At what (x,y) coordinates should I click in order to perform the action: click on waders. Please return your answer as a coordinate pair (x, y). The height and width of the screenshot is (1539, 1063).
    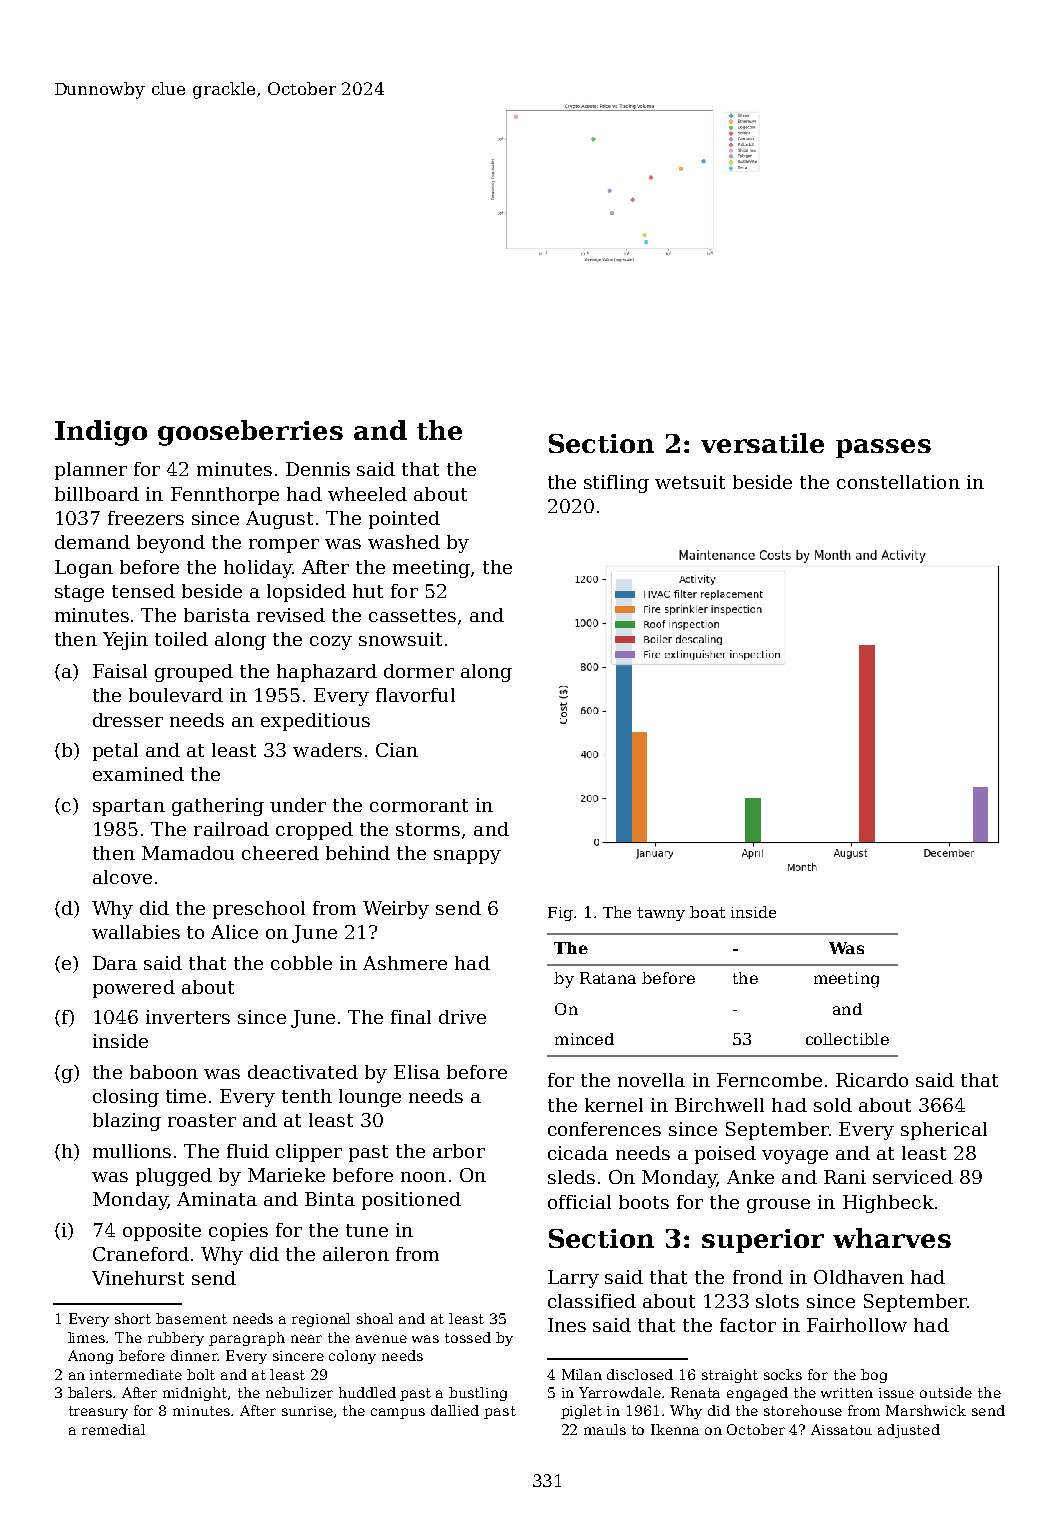
    Looking at the image, I should click on (327, 750).
